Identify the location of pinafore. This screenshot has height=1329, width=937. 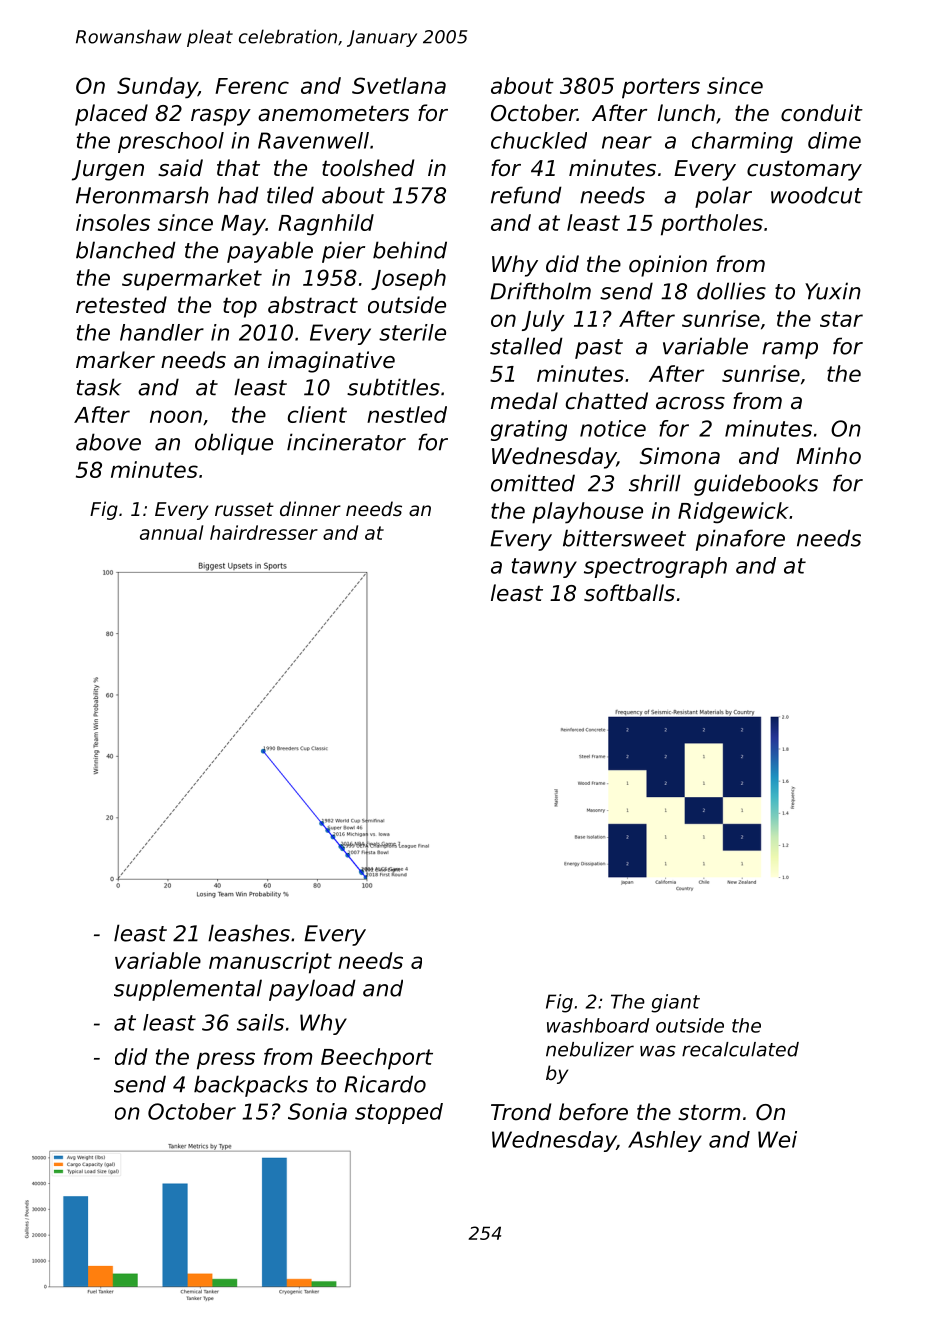
(740, 540).
